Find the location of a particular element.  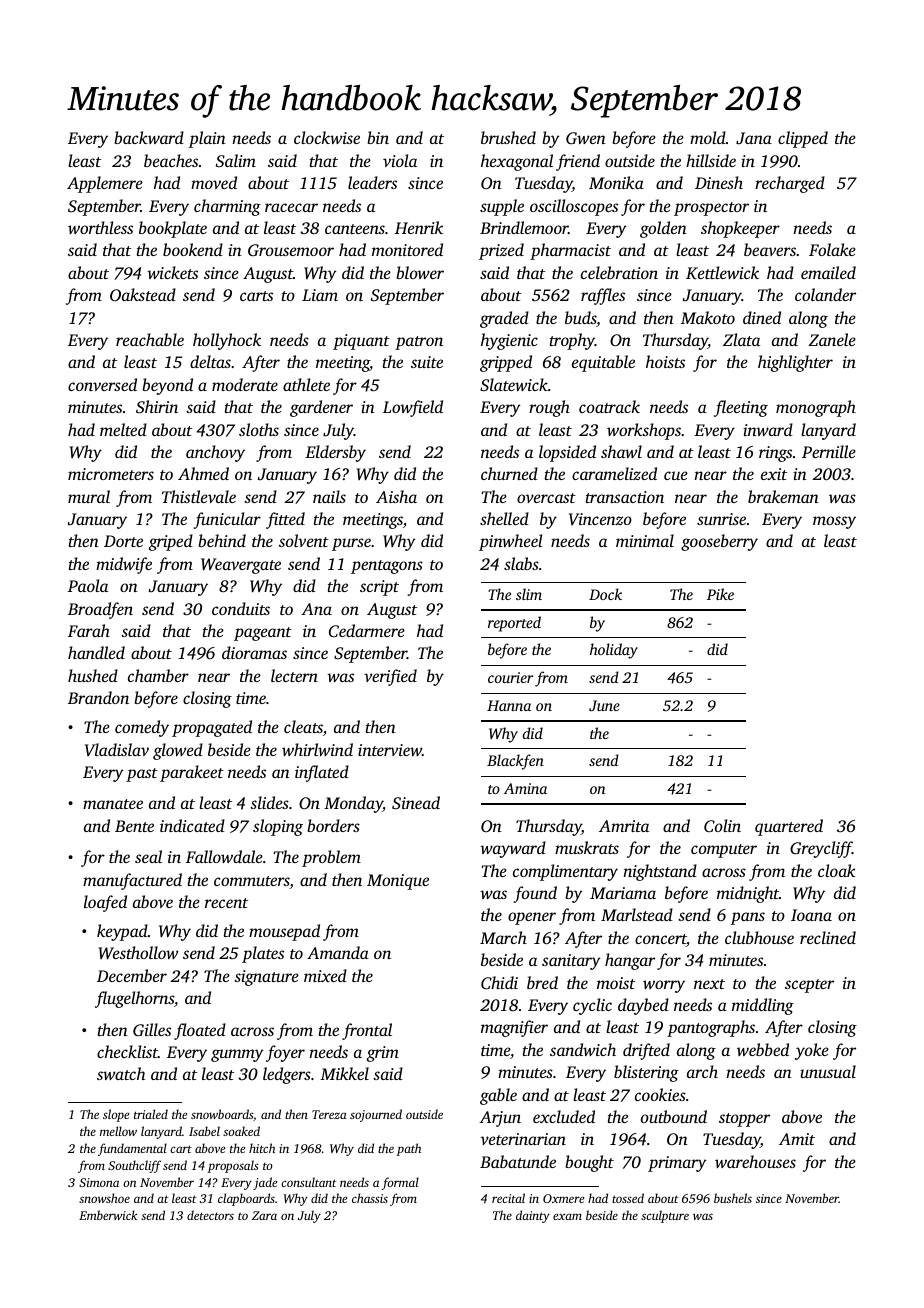

manatee is located at coordinates (113, 804).
